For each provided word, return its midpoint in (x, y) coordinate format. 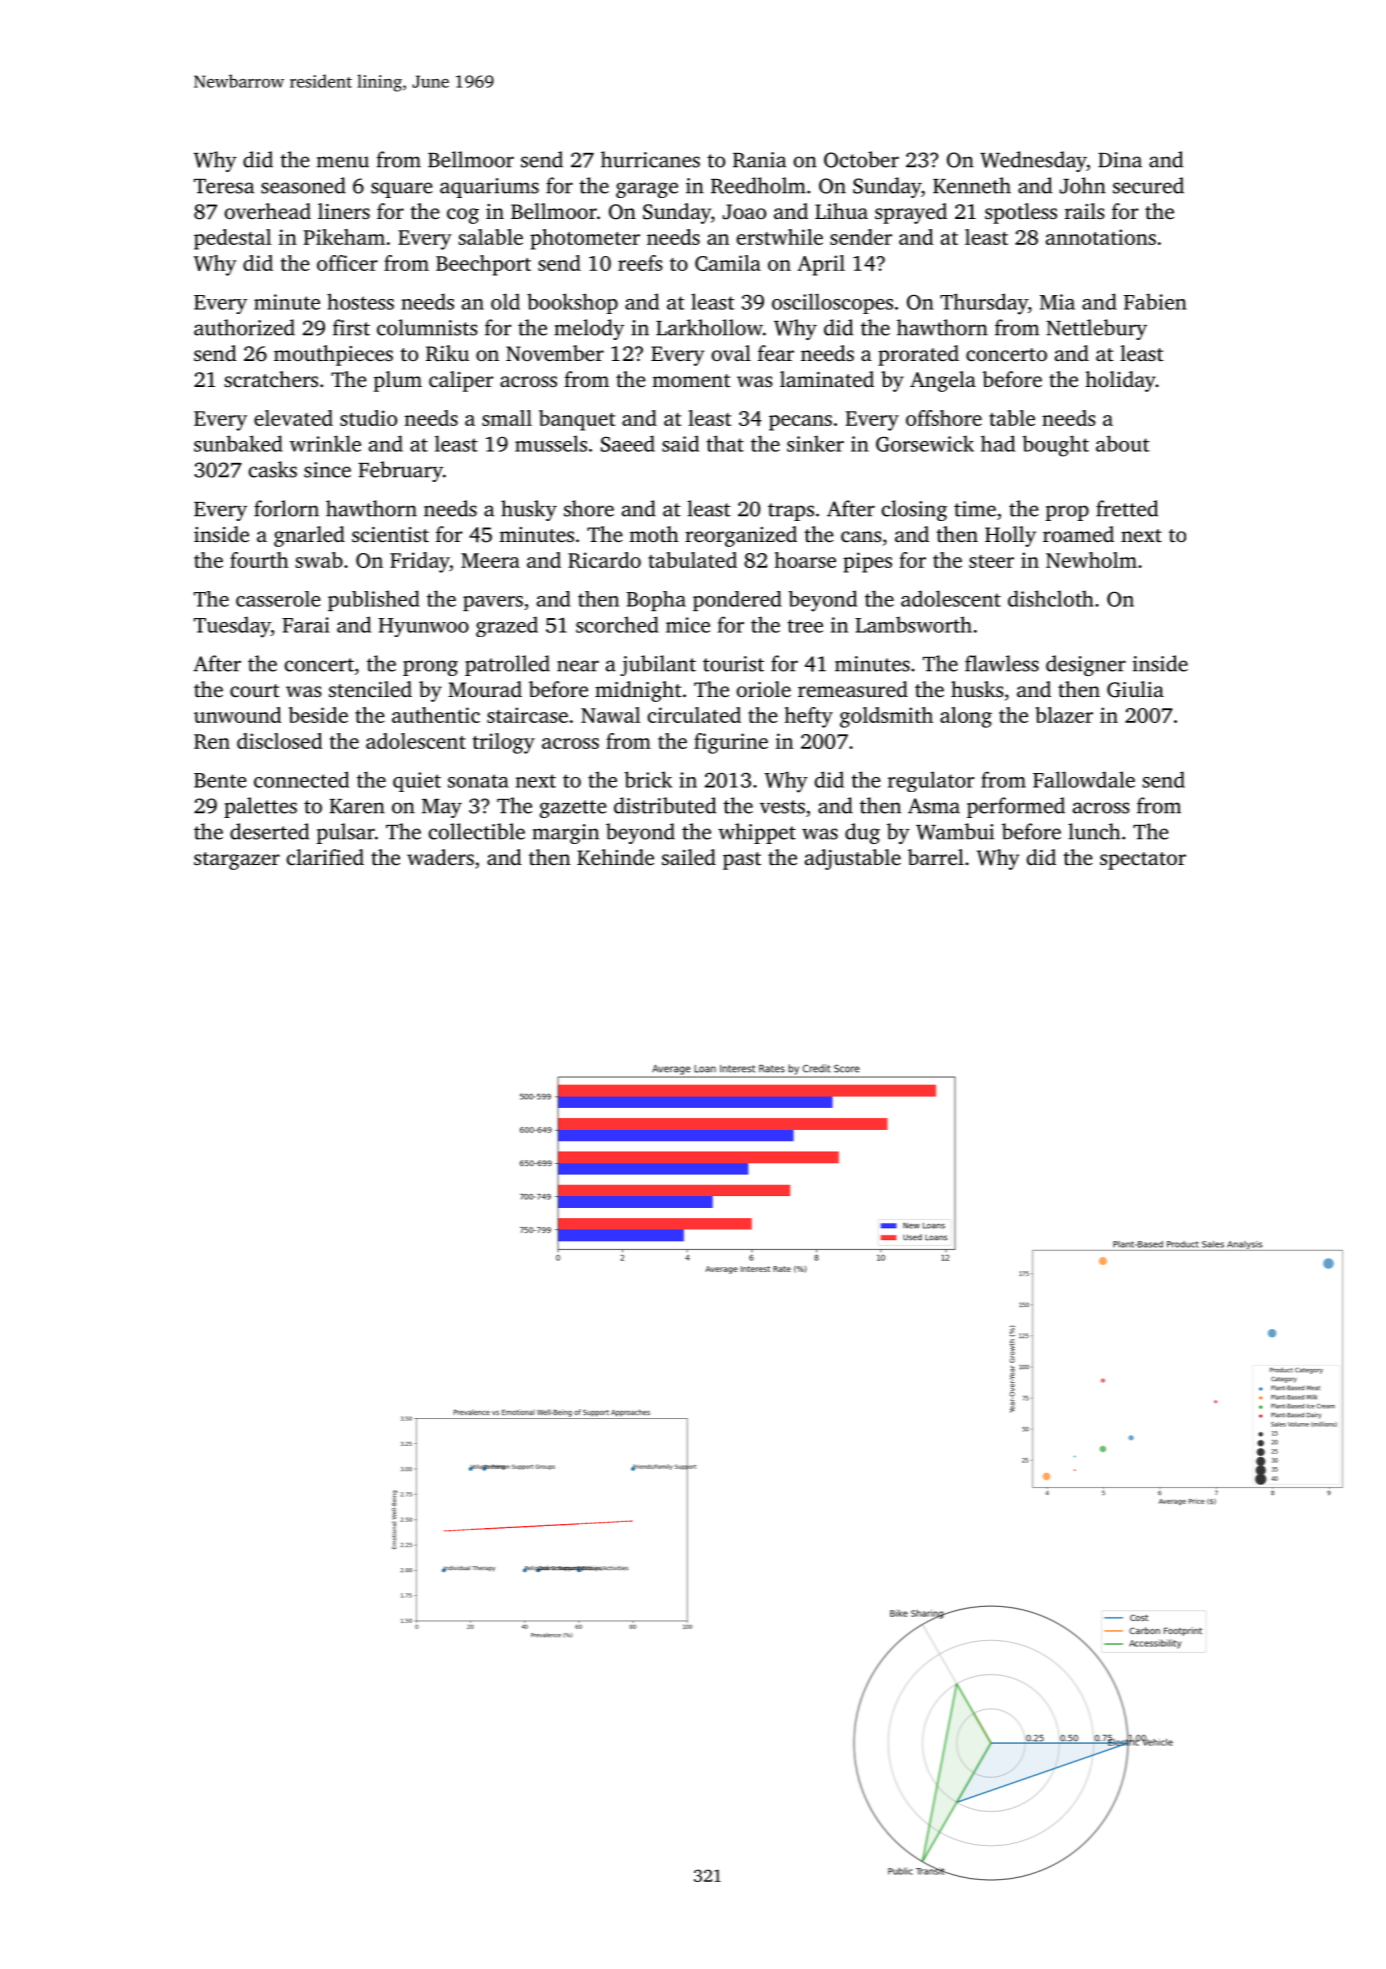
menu (343, 162)
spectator (1143, 861)
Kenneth (972, 185)
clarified (325, 857)
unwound (237, 715)
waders (440, 857)
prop (1067, 513)
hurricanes (650, 159)
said (680, 443)
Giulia (1135, 689)
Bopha (656, 601)
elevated (293, 418)
